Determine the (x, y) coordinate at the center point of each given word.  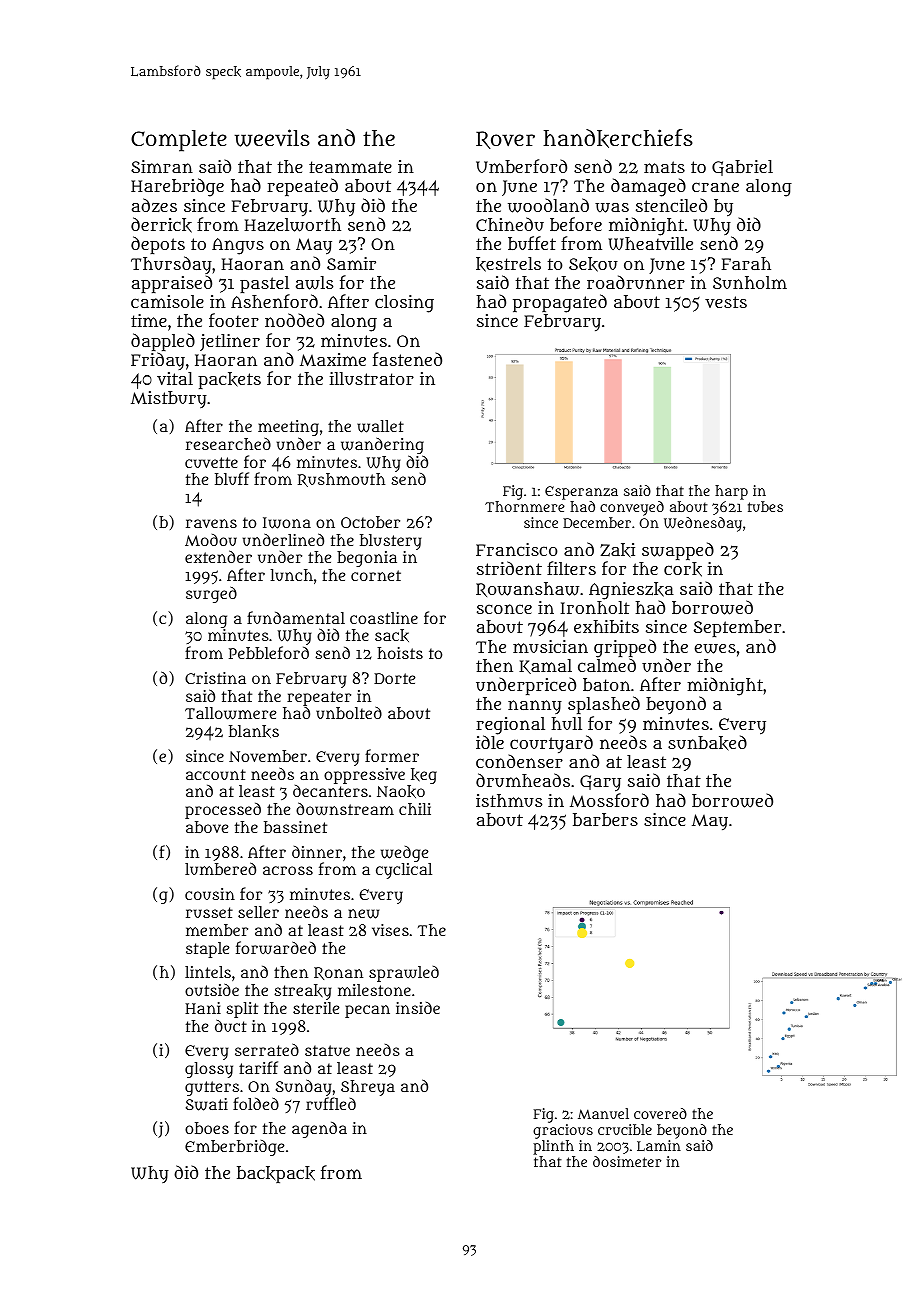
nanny (535, 707)
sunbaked (707, 743)
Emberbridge (234, 1148)
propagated (560, 303)
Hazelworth (292, 225)
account (216, 774)
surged (211, 595)
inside (418, 1008)
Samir (351, 263)
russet (209, 912)
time (149, 320)
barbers (605, 819)
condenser (519, 761)
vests (726, 302)
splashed (604, 705)
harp (731, 492)
